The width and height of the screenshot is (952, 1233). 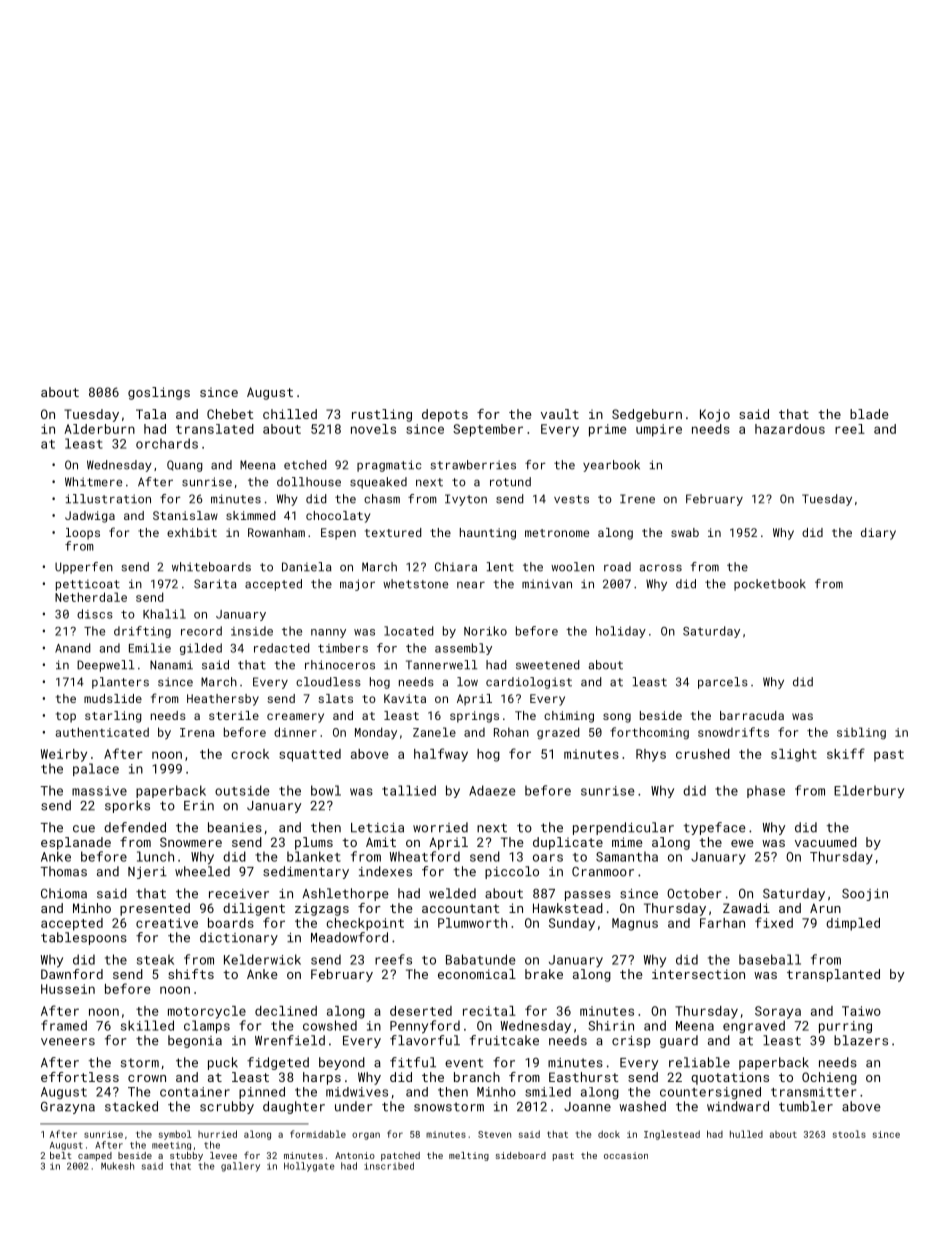 What do you see at coordinates (679, 1041) in the screenshot?
I see `guard` at bounding box center [679, 1041].
